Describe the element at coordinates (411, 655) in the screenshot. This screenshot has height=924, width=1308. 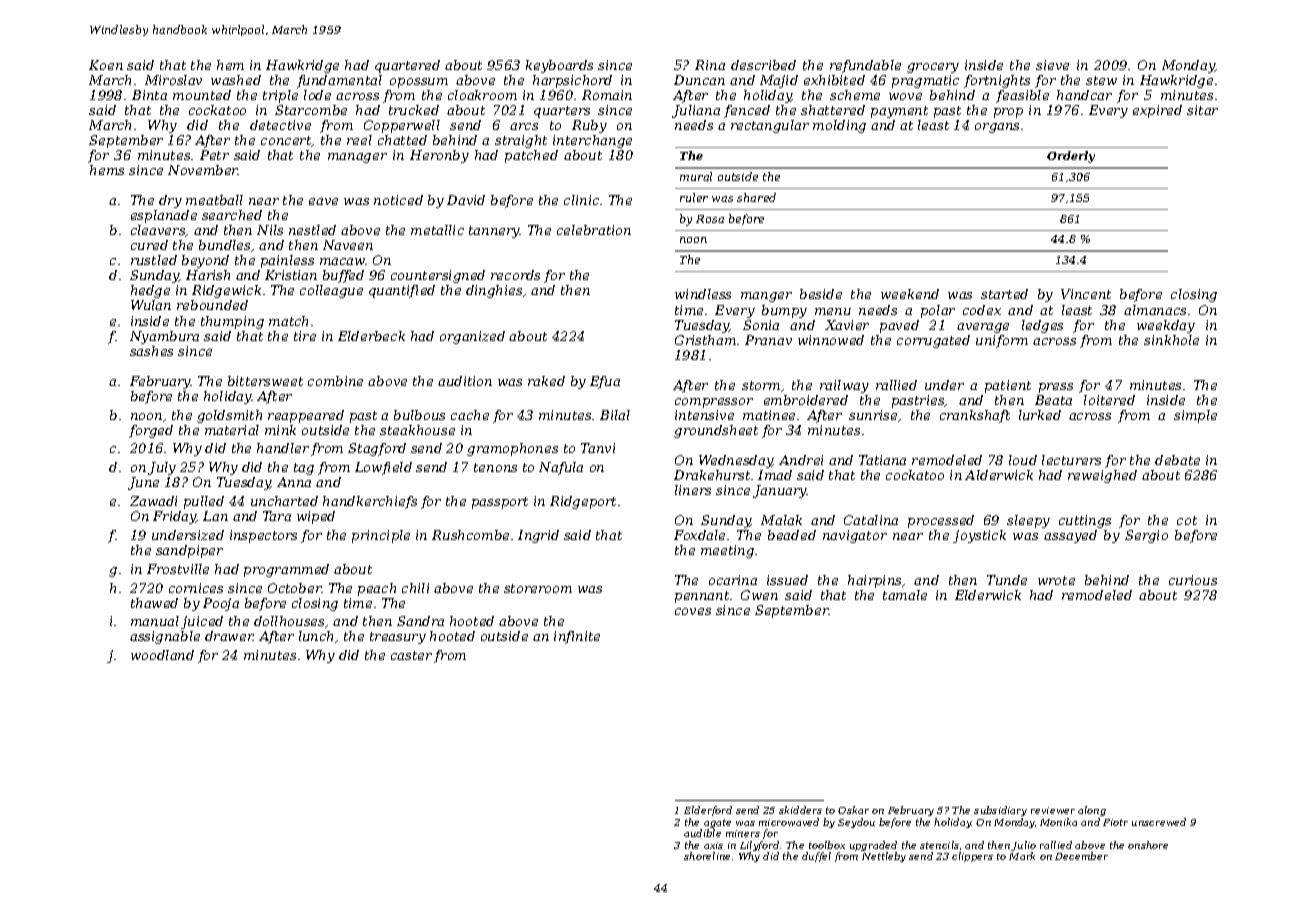
I see `caster` at that location.
